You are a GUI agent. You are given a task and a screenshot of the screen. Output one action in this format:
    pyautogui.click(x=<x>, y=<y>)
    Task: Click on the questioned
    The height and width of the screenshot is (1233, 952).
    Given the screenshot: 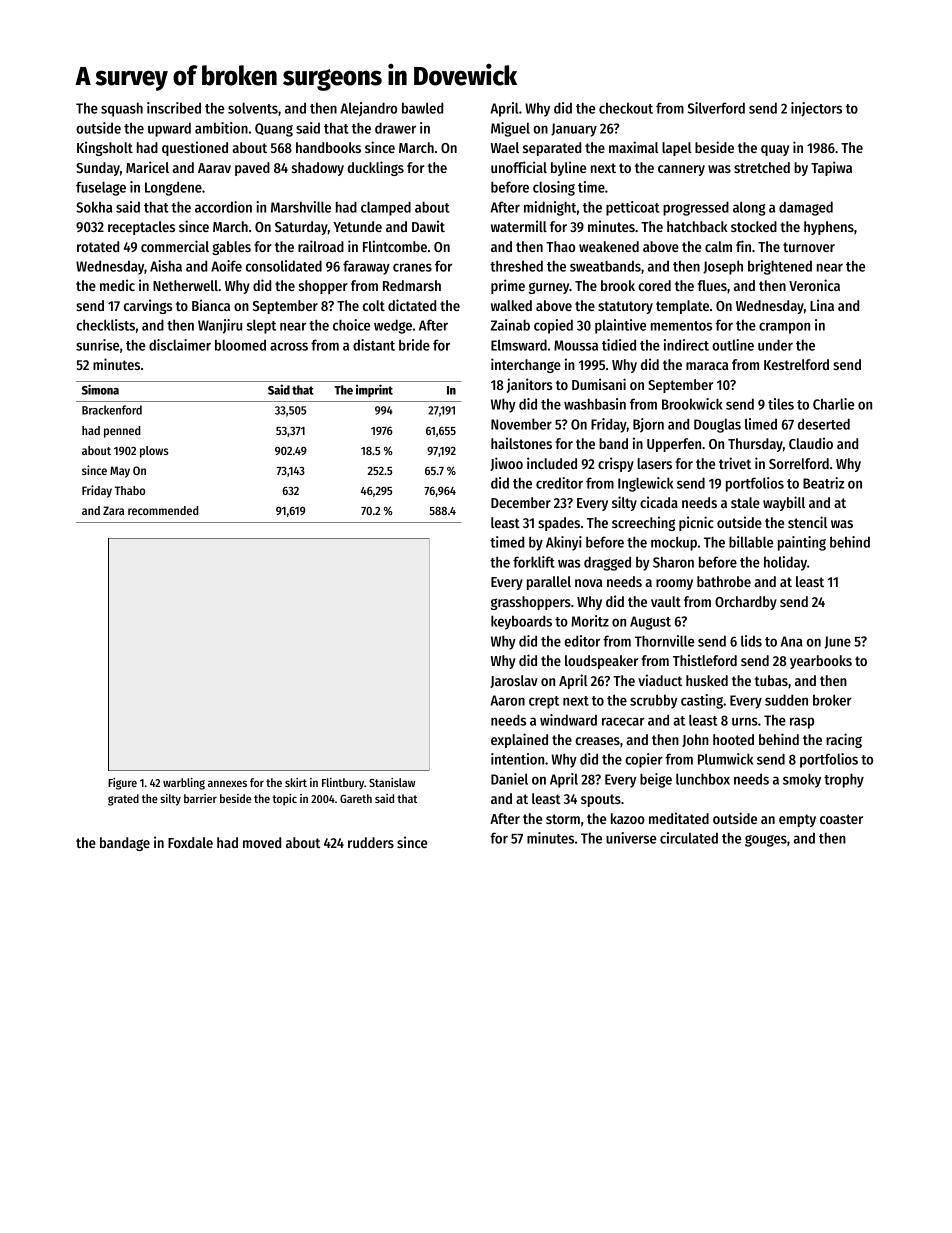 What is the action you would take?
    pyautogui.click(x=195, y=148)
